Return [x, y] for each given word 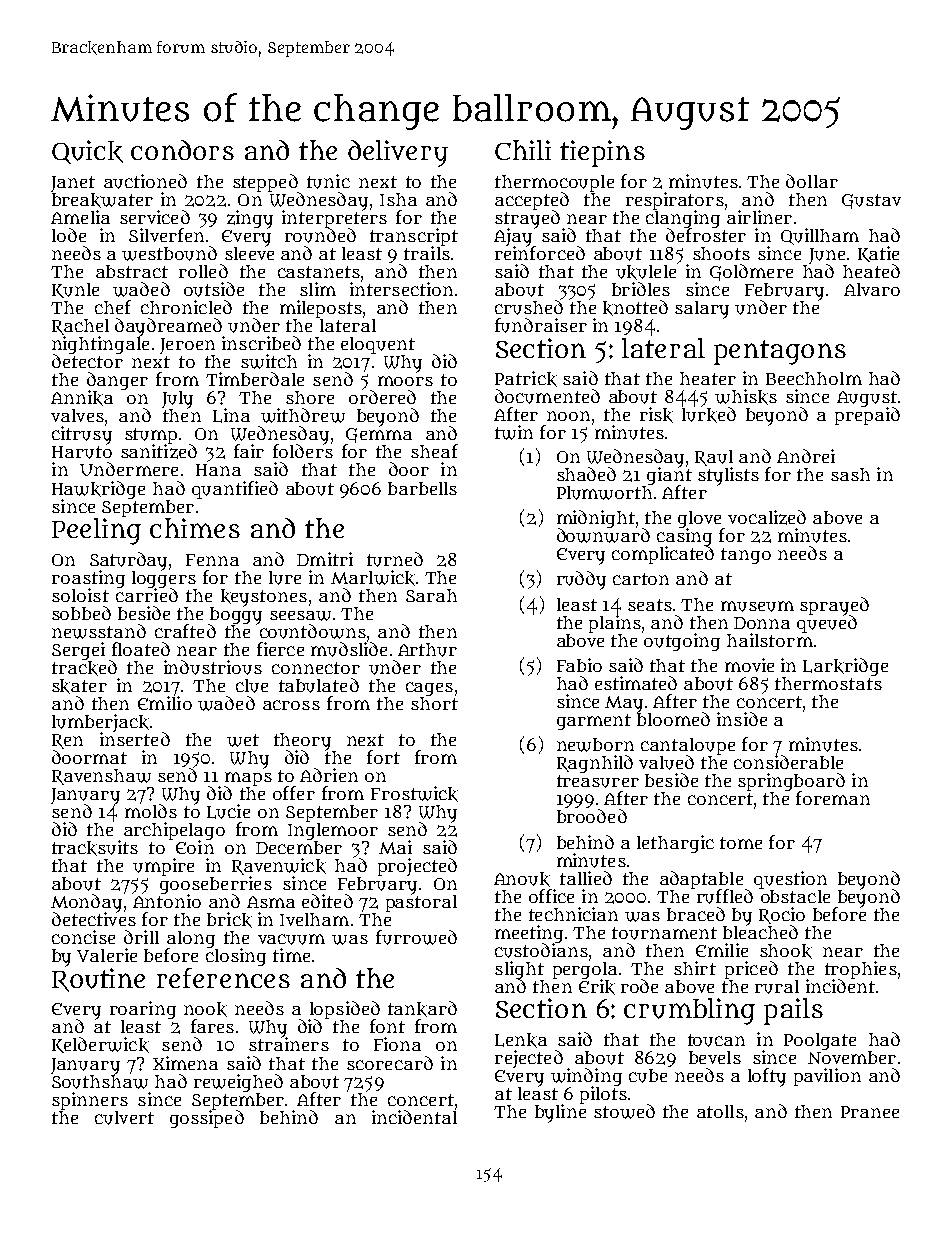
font [387, 1026]
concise [83, 937]
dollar [812, 181]
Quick [87, 152]
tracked [84, 668]
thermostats [828, 683]
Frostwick [414, 794]
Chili [523, 150]
